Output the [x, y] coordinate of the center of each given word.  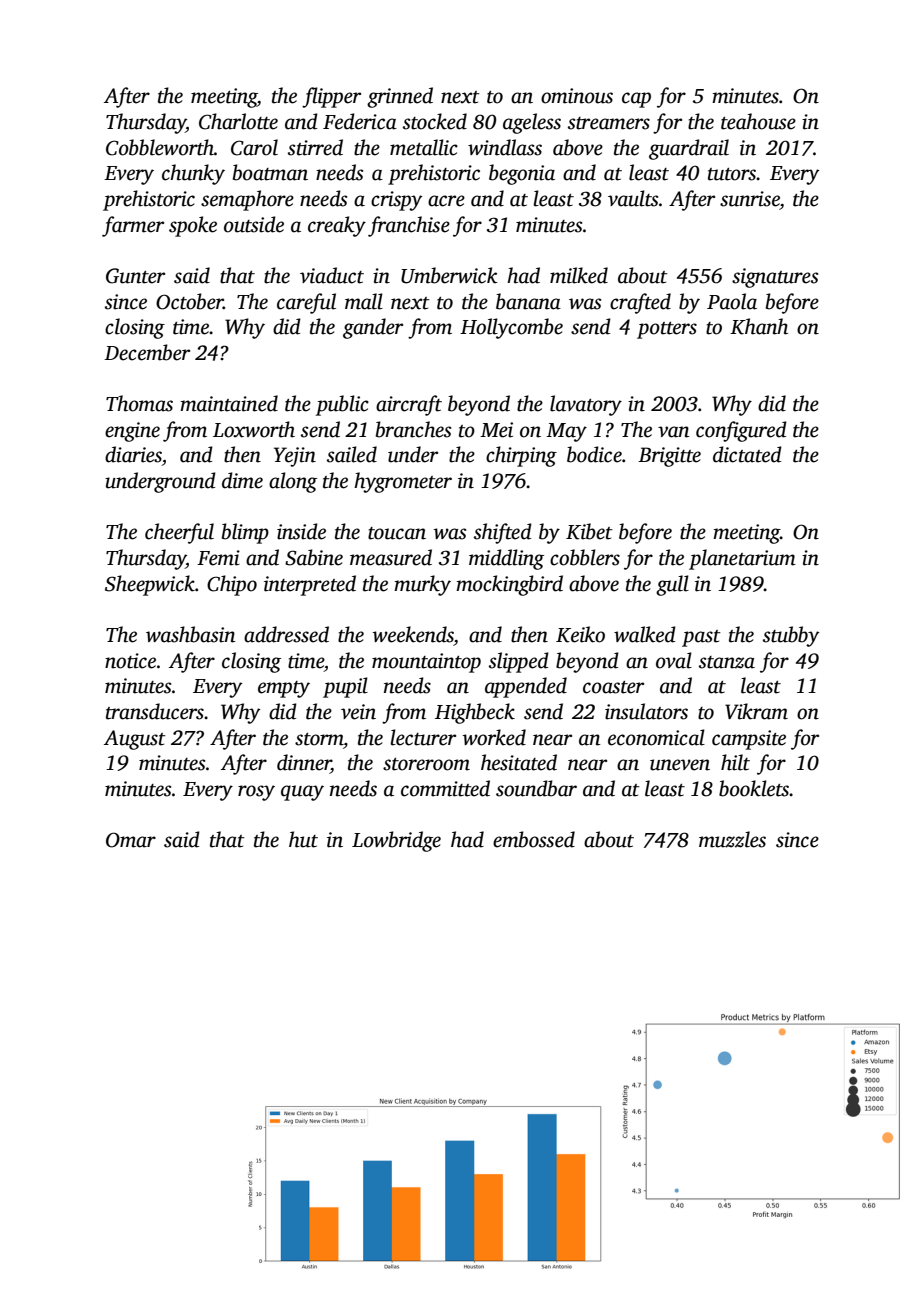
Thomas [139, 403]
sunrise [750, 199]
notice [130, 661]
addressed [286, 634]
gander [373, 328]
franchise [409, 226]
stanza [727, 662]
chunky [193, 174]
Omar [131, 840]
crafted [640, 303]
